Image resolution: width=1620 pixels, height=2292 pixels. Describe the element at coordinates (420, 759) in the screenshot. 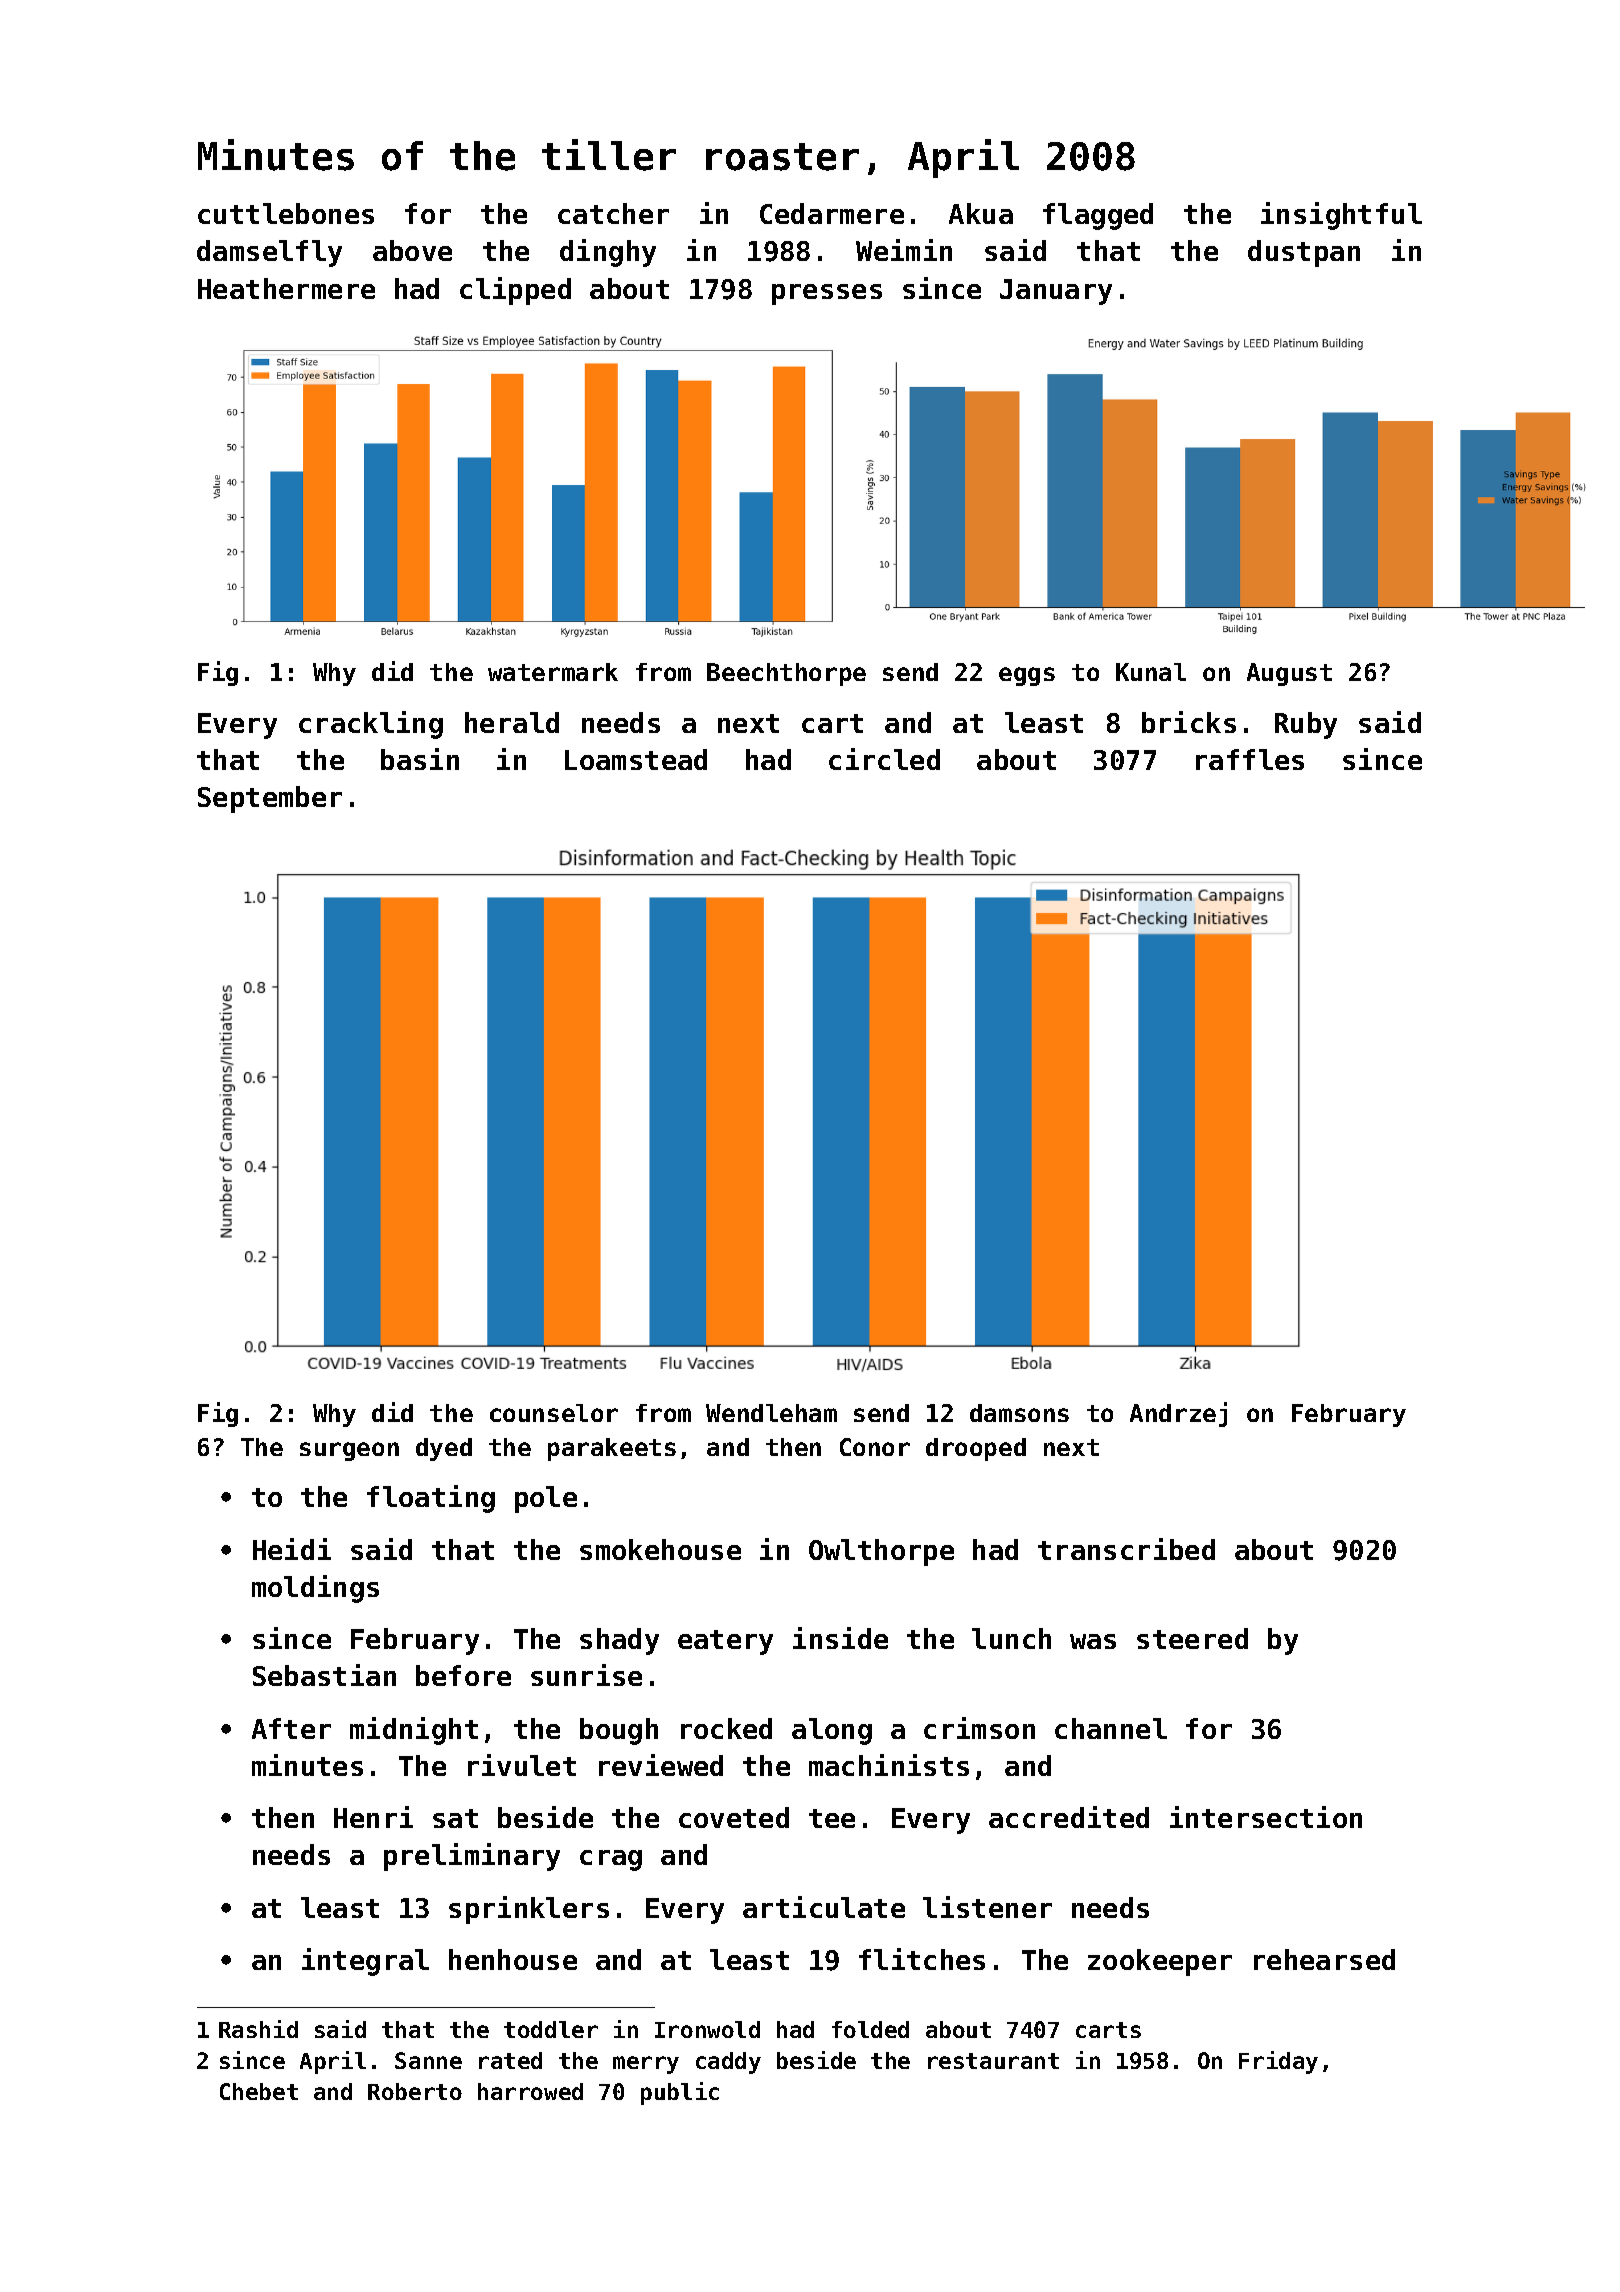

I see `basin` at that location.
